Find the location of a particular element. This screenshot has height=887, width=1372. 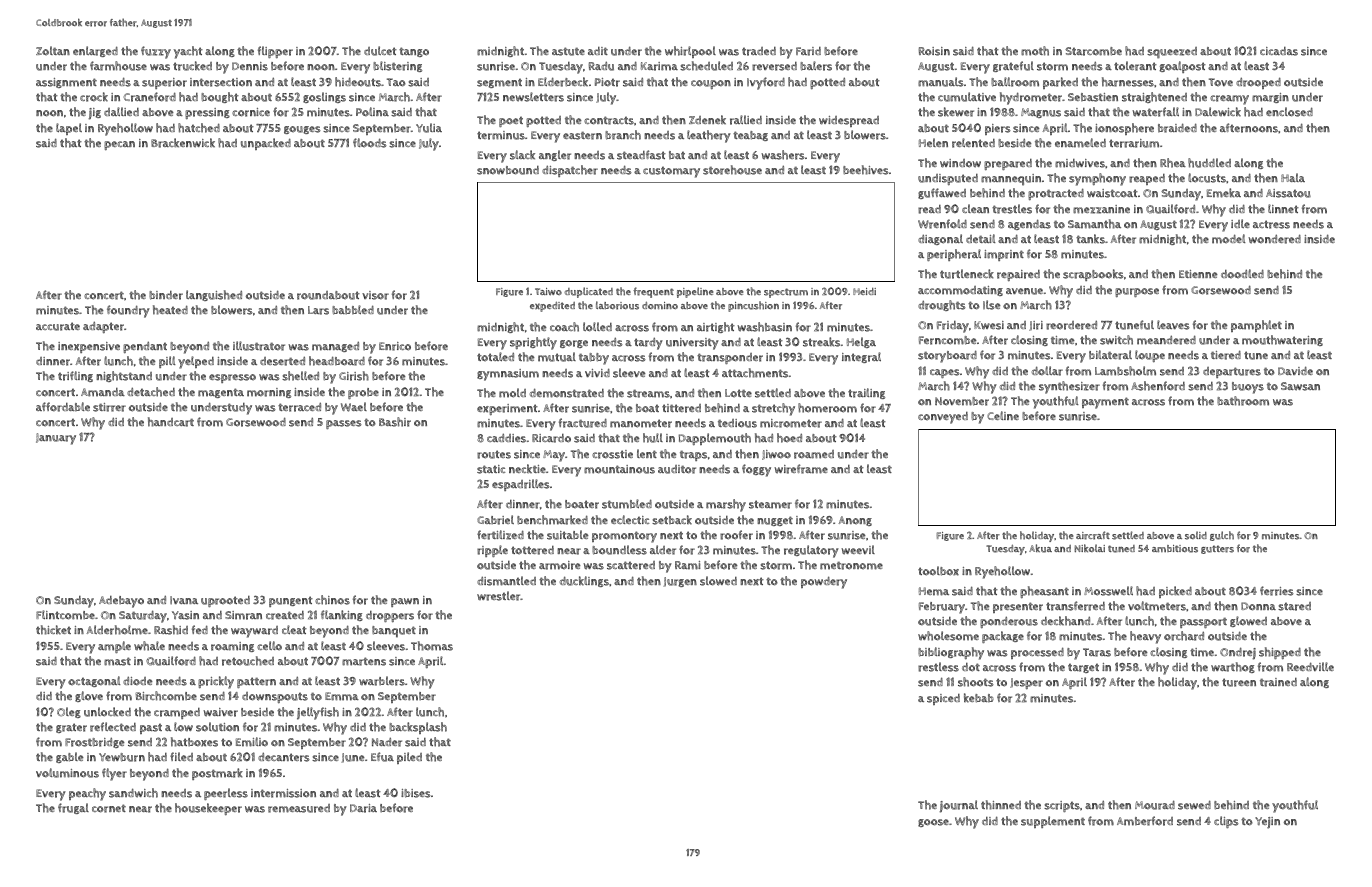

January is located at coordinates (56, 439).
